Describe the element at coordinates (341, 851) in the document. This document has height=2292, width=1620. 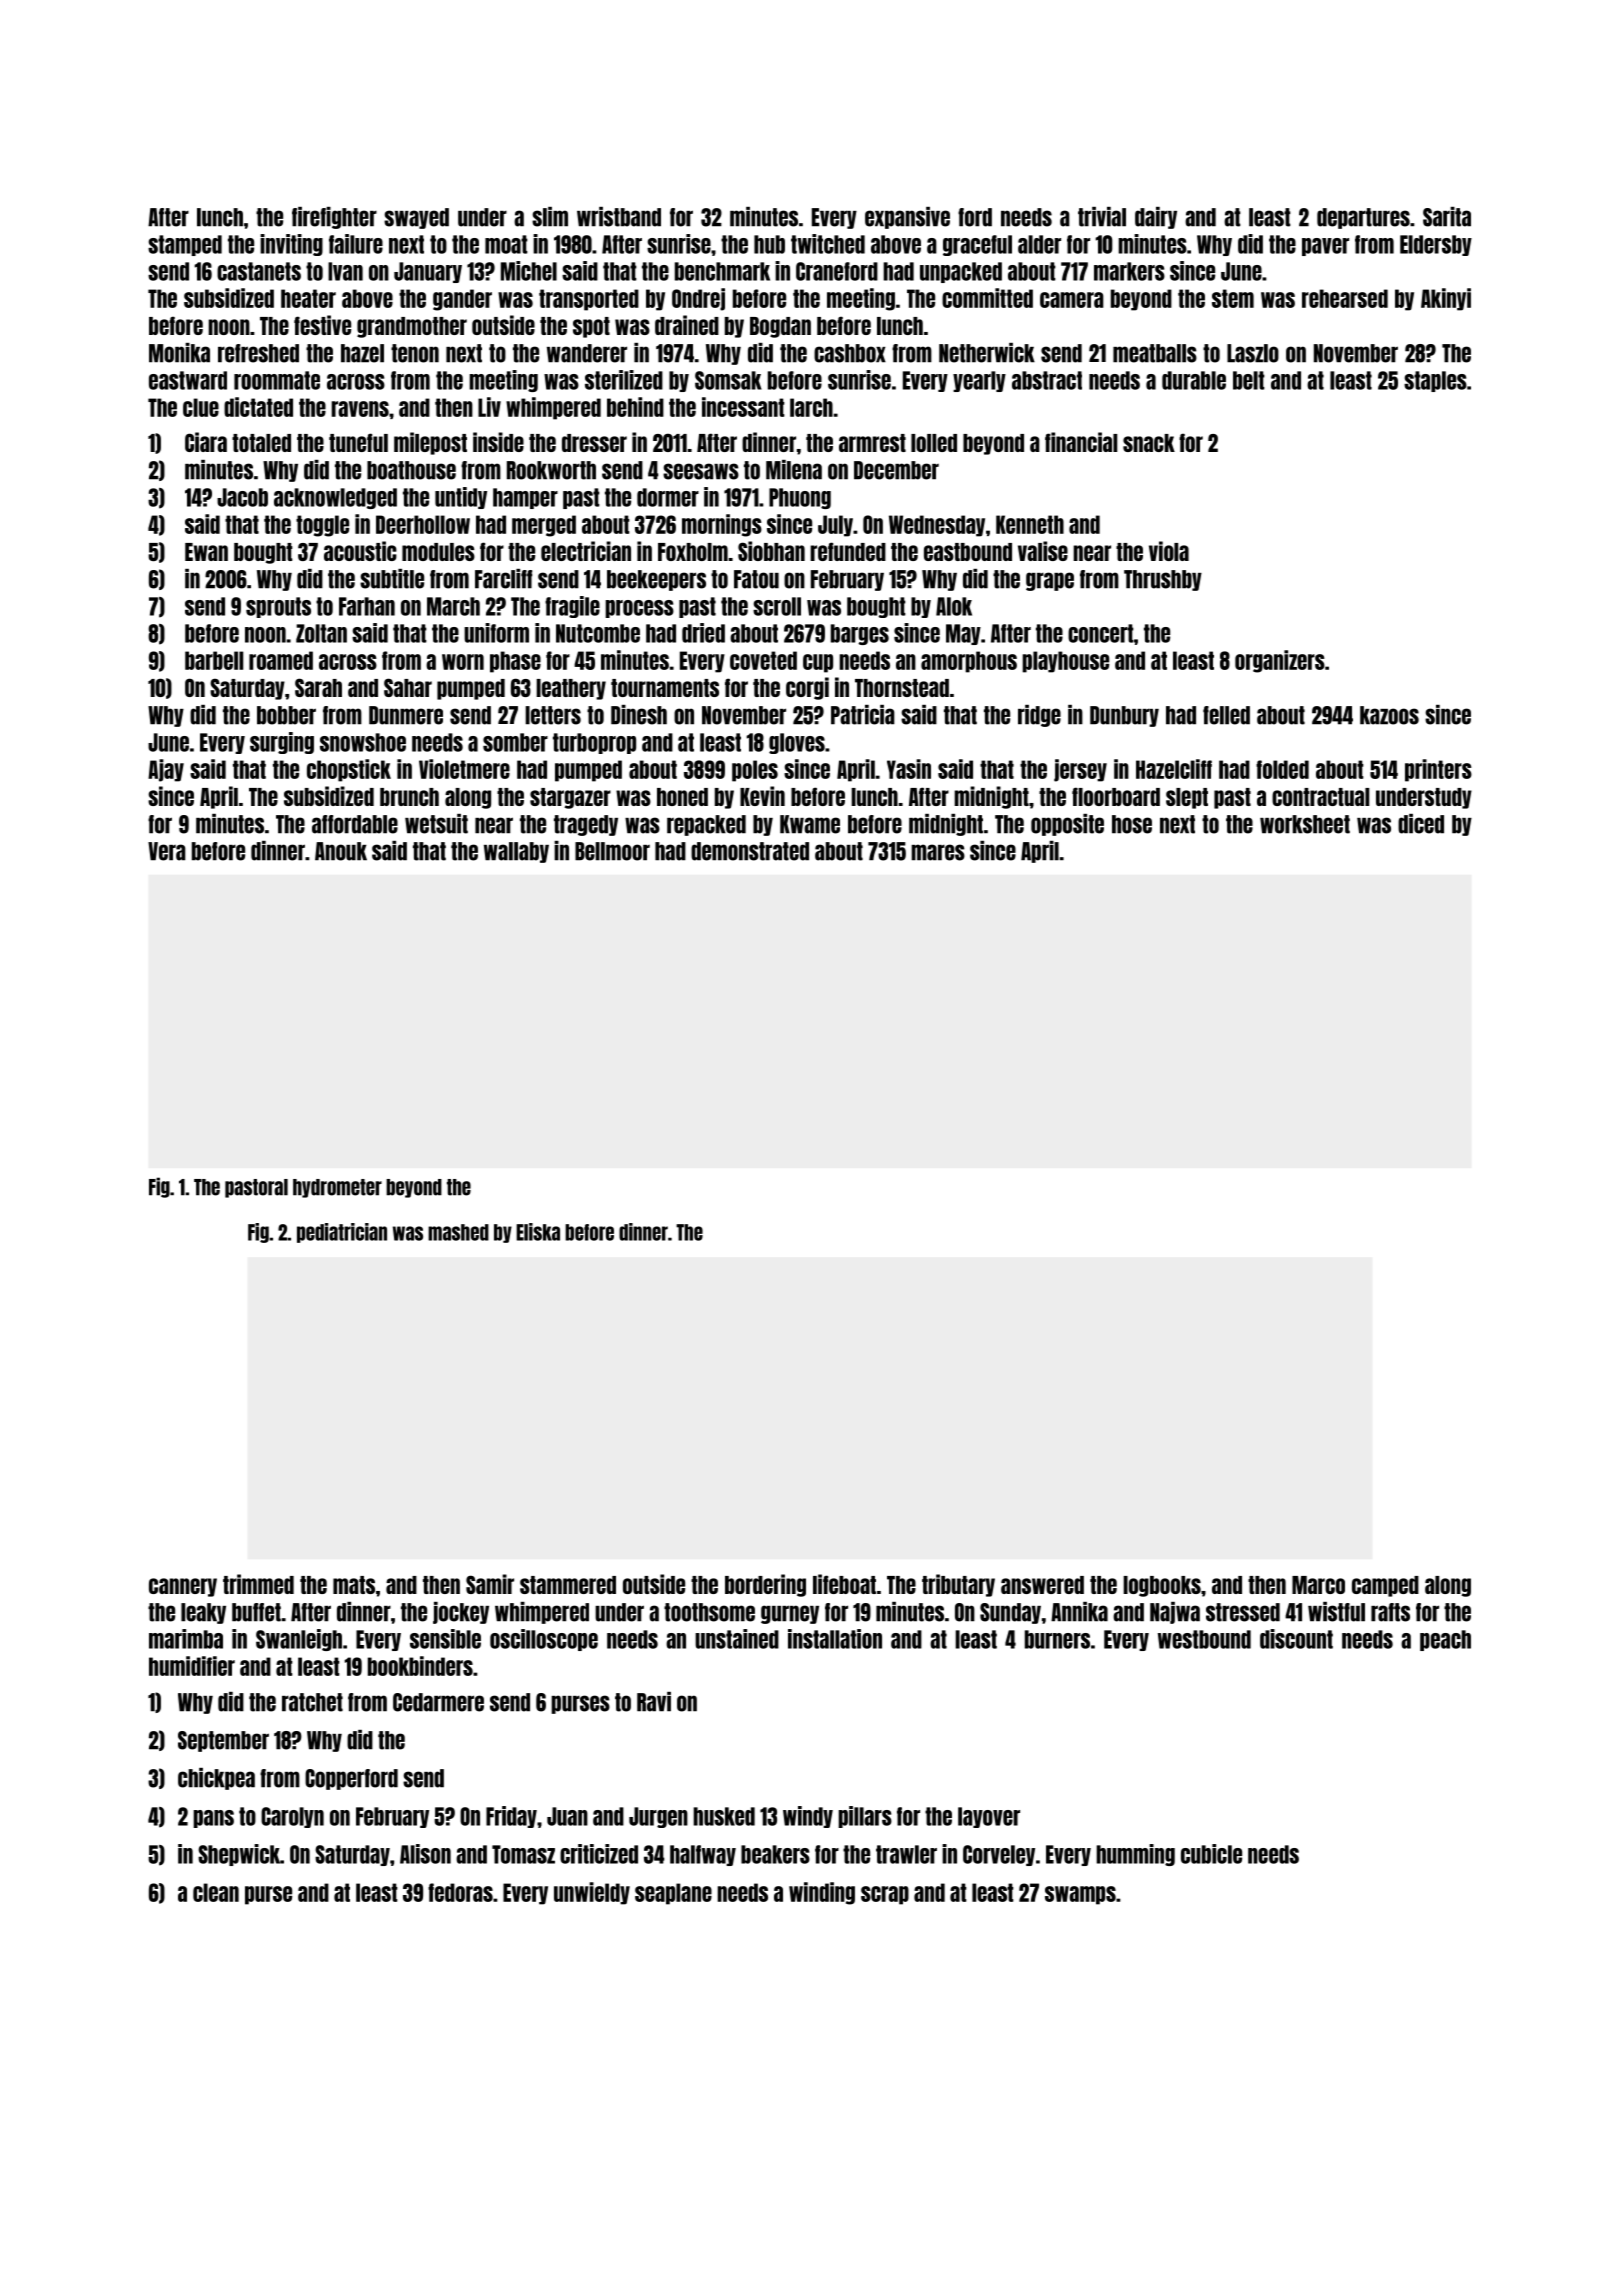
I see `Anouk` at that location.
